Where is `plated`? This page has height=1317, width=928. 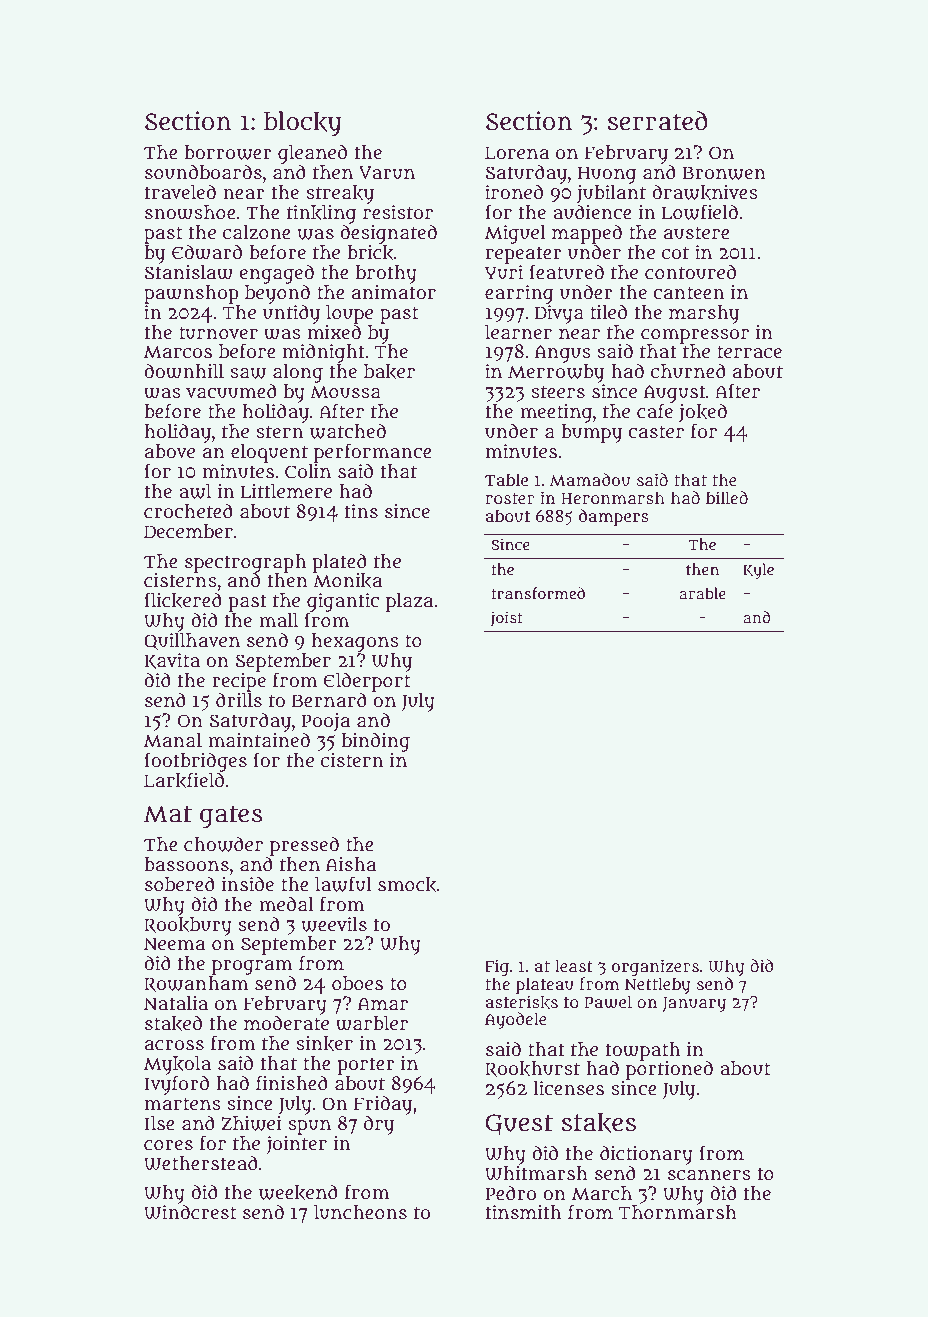
plated is located at coordinates (339, 563).
